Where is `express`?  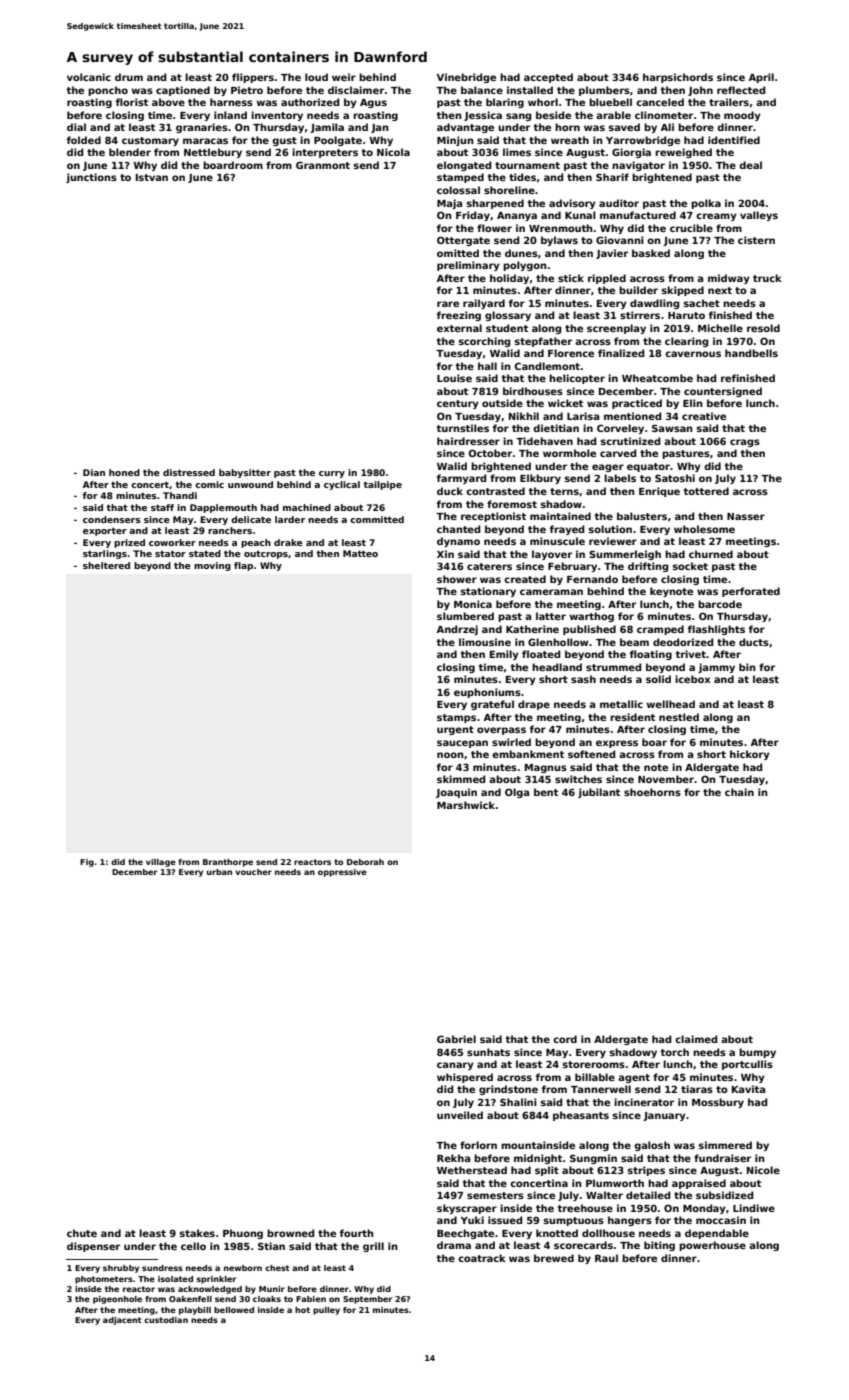 express is located at coordinates (617, 744).
